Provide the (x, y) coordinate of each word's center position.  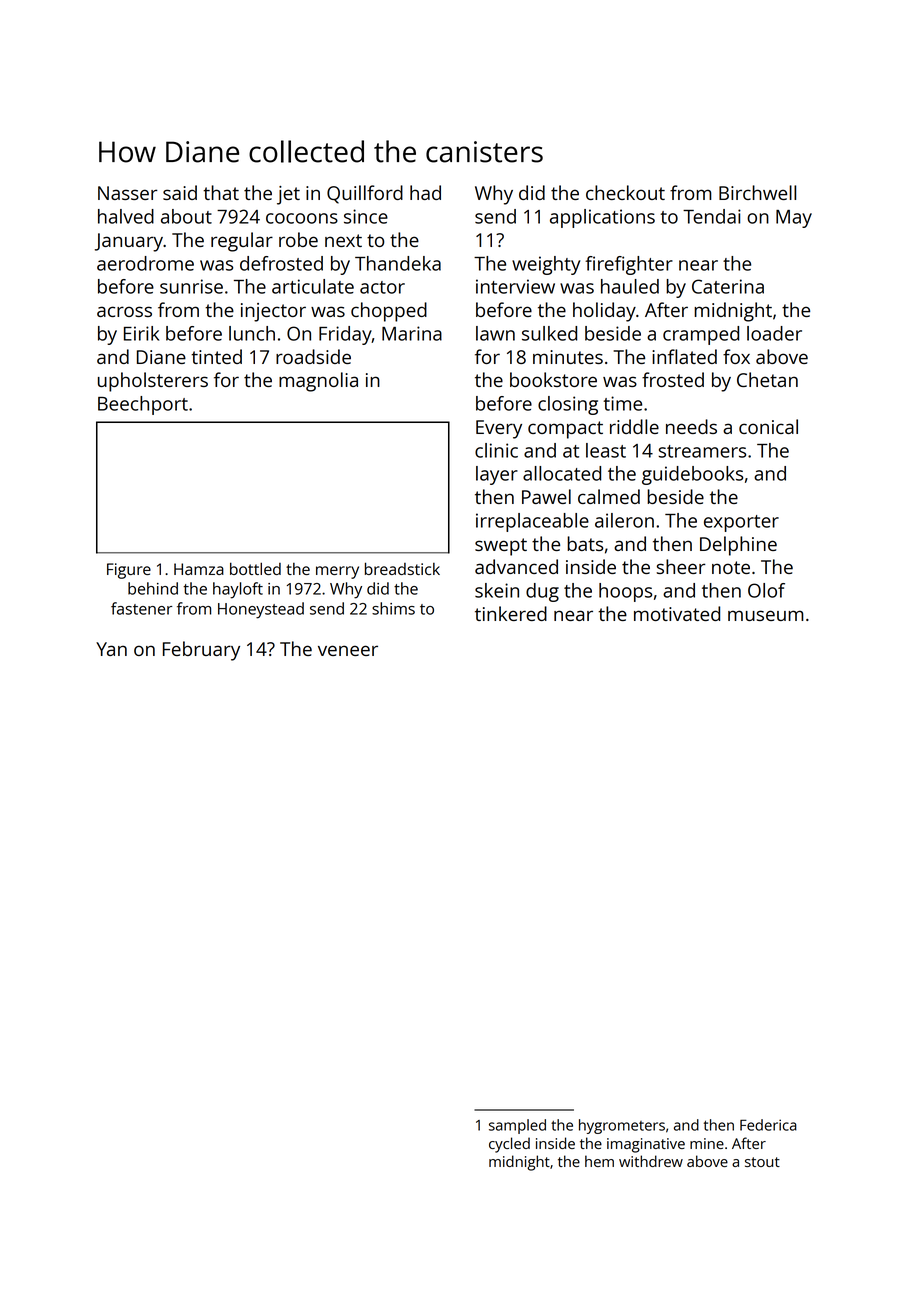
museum (766, 615)
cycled (509, 1145)
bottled (255, 568)
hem (599, 1161)
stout (762, 1162)
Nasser (128, 193)
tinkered (511, 613)
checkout (625, 192)
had (425, 192)
